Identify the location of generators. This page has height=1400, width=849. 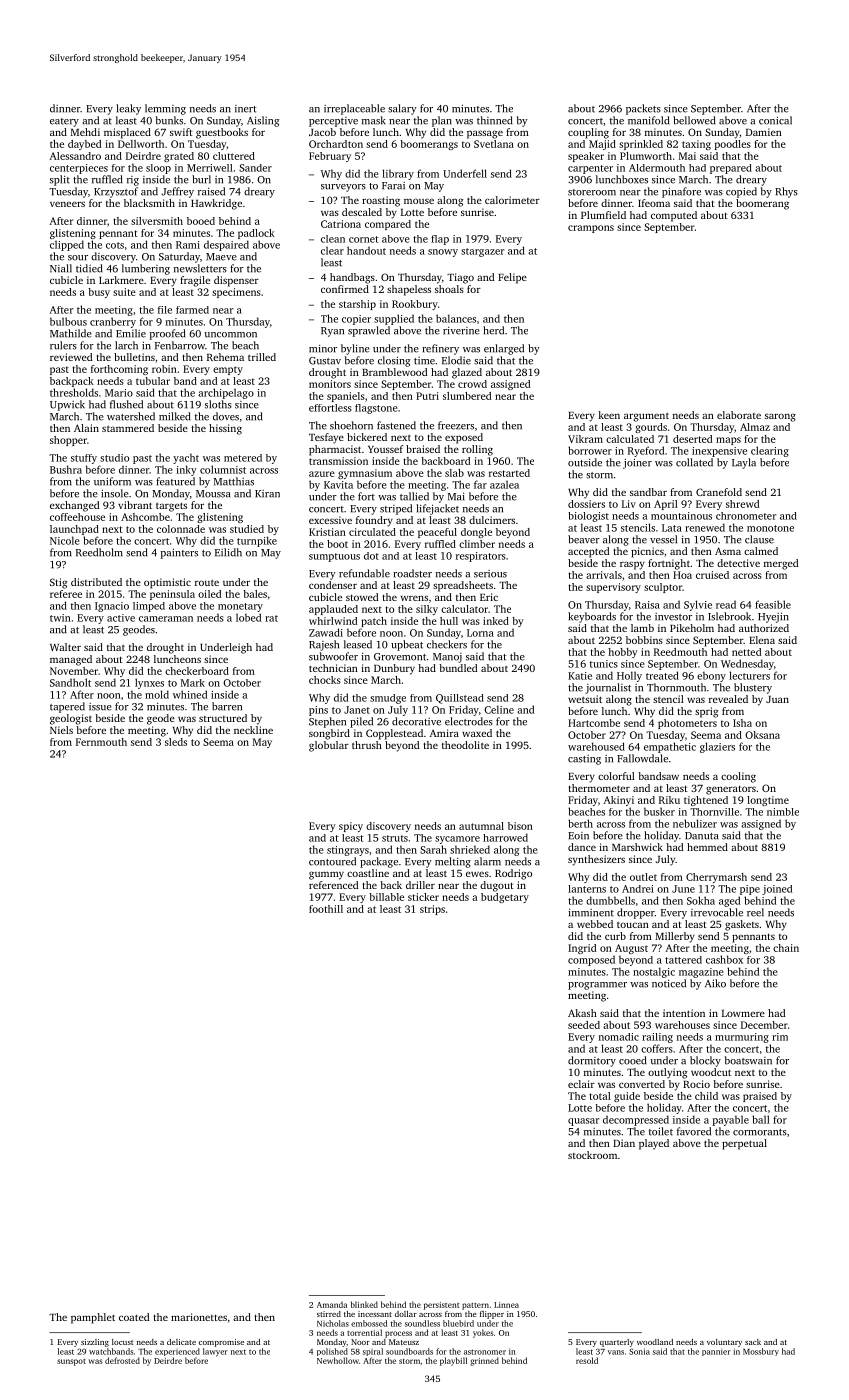
(731, 790).
